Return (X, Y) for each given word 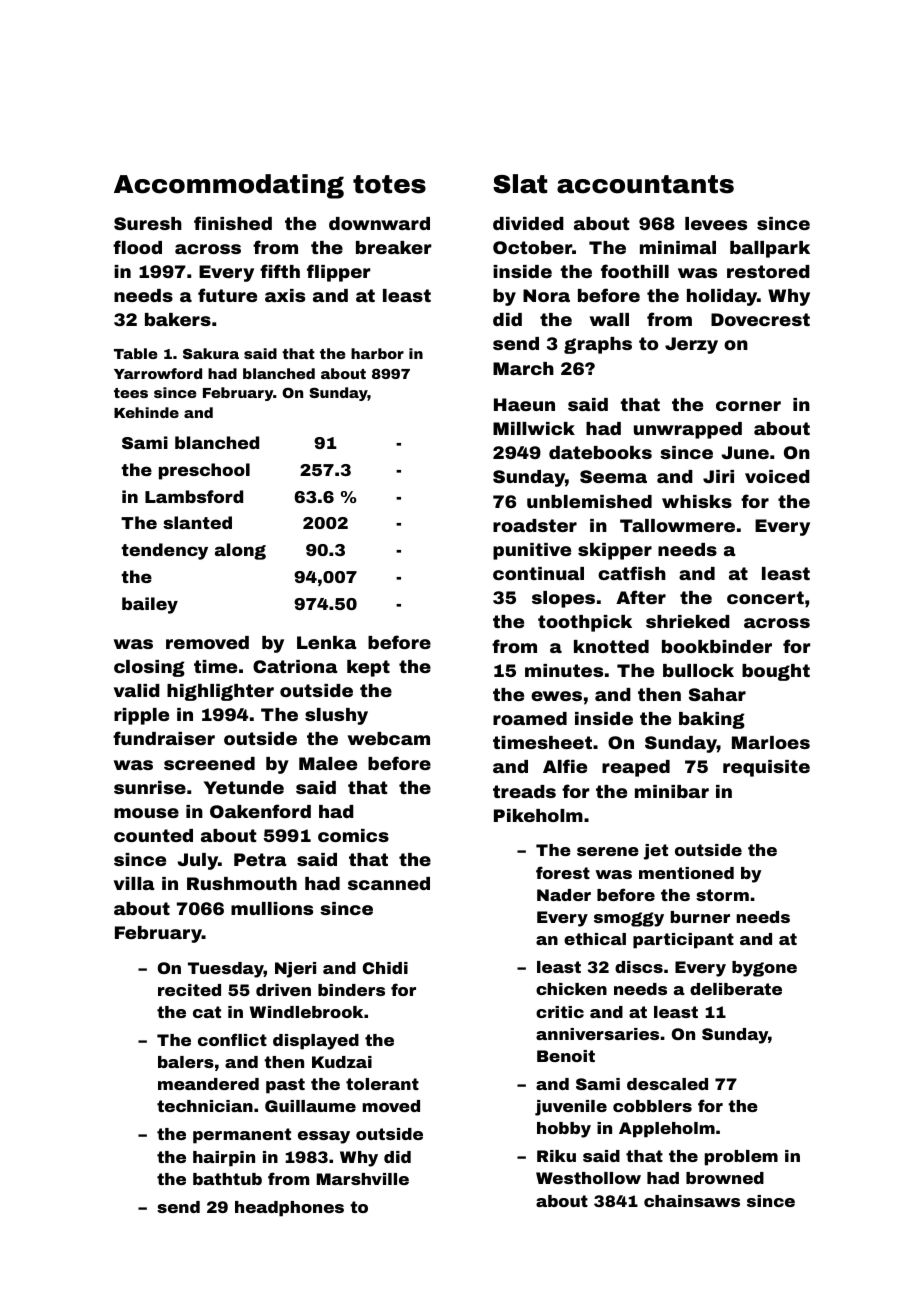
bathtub (227, 1179)
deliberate (736, 989)
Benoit (566, 1056)
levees (716, 223)
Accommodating (229, 186)
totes (389, 184)
